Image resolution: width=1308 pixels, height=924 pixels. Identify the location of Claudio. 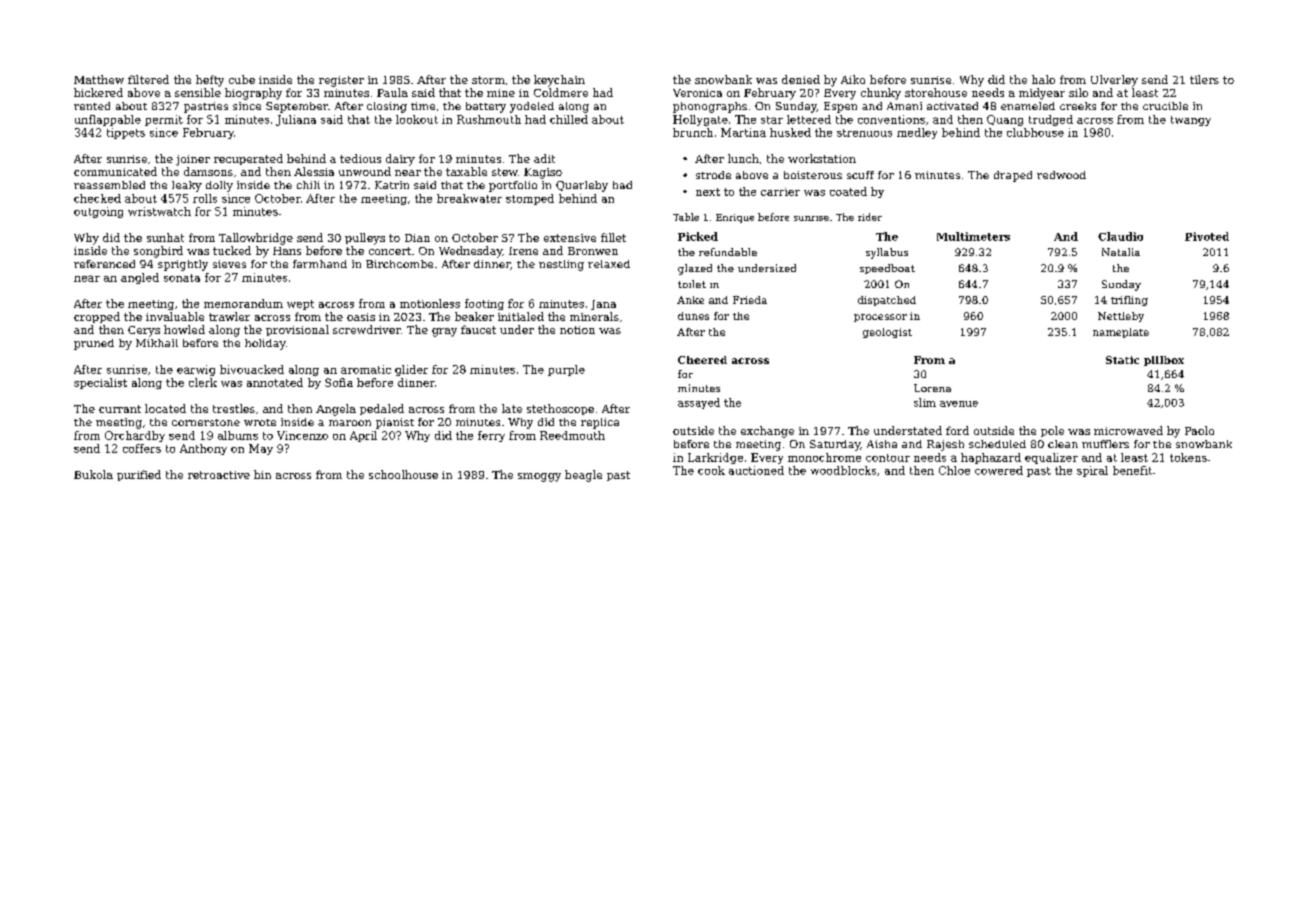
(1120, 236).
